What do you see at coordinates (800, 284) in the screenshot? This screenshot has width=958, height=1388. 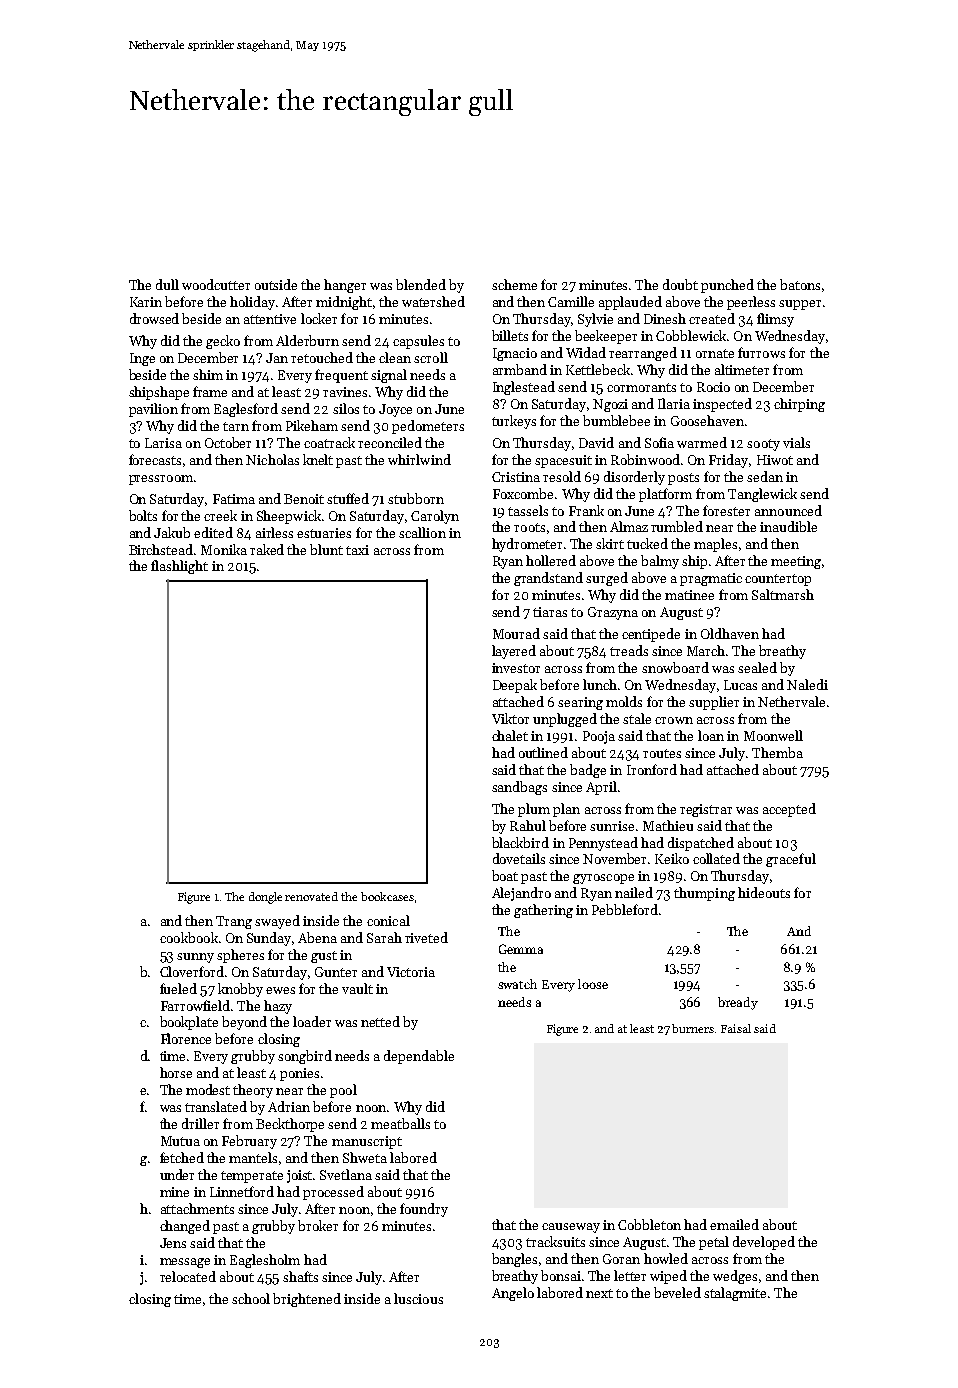 I see `batons` at bounding box center [800, 284].
